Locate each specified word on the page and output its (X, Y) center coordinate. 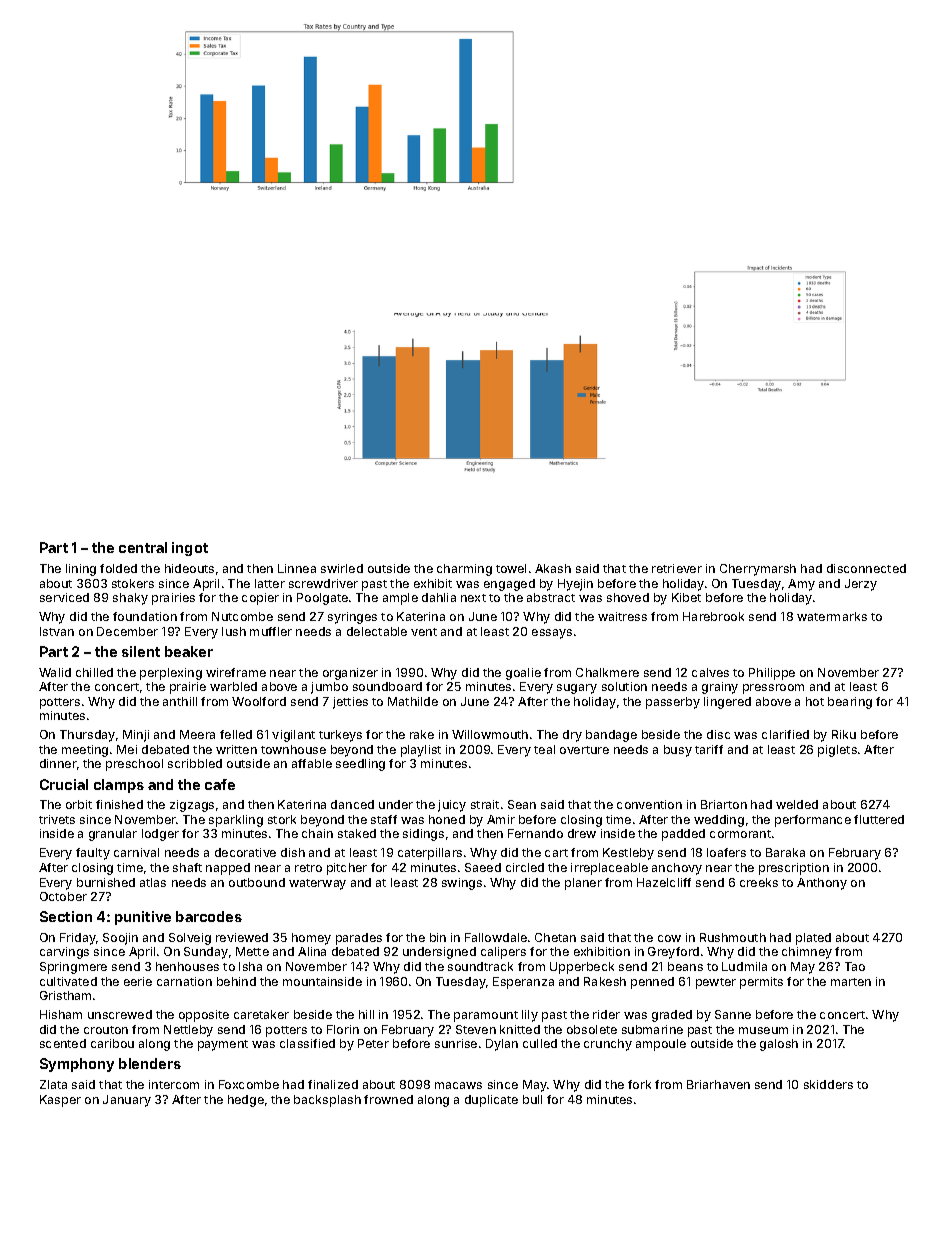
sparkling (236, 821)
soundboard (387, 686)
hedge (246, 1101)
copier (260, 599)
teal (544, 749)
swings (462, 884)
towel (511, 568)
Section (66, 916)
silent (141, 651)
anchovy (677, 869)
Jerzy (861, 585)
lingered (727, 703)
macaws (458, 1085)
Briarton (724, 804)
